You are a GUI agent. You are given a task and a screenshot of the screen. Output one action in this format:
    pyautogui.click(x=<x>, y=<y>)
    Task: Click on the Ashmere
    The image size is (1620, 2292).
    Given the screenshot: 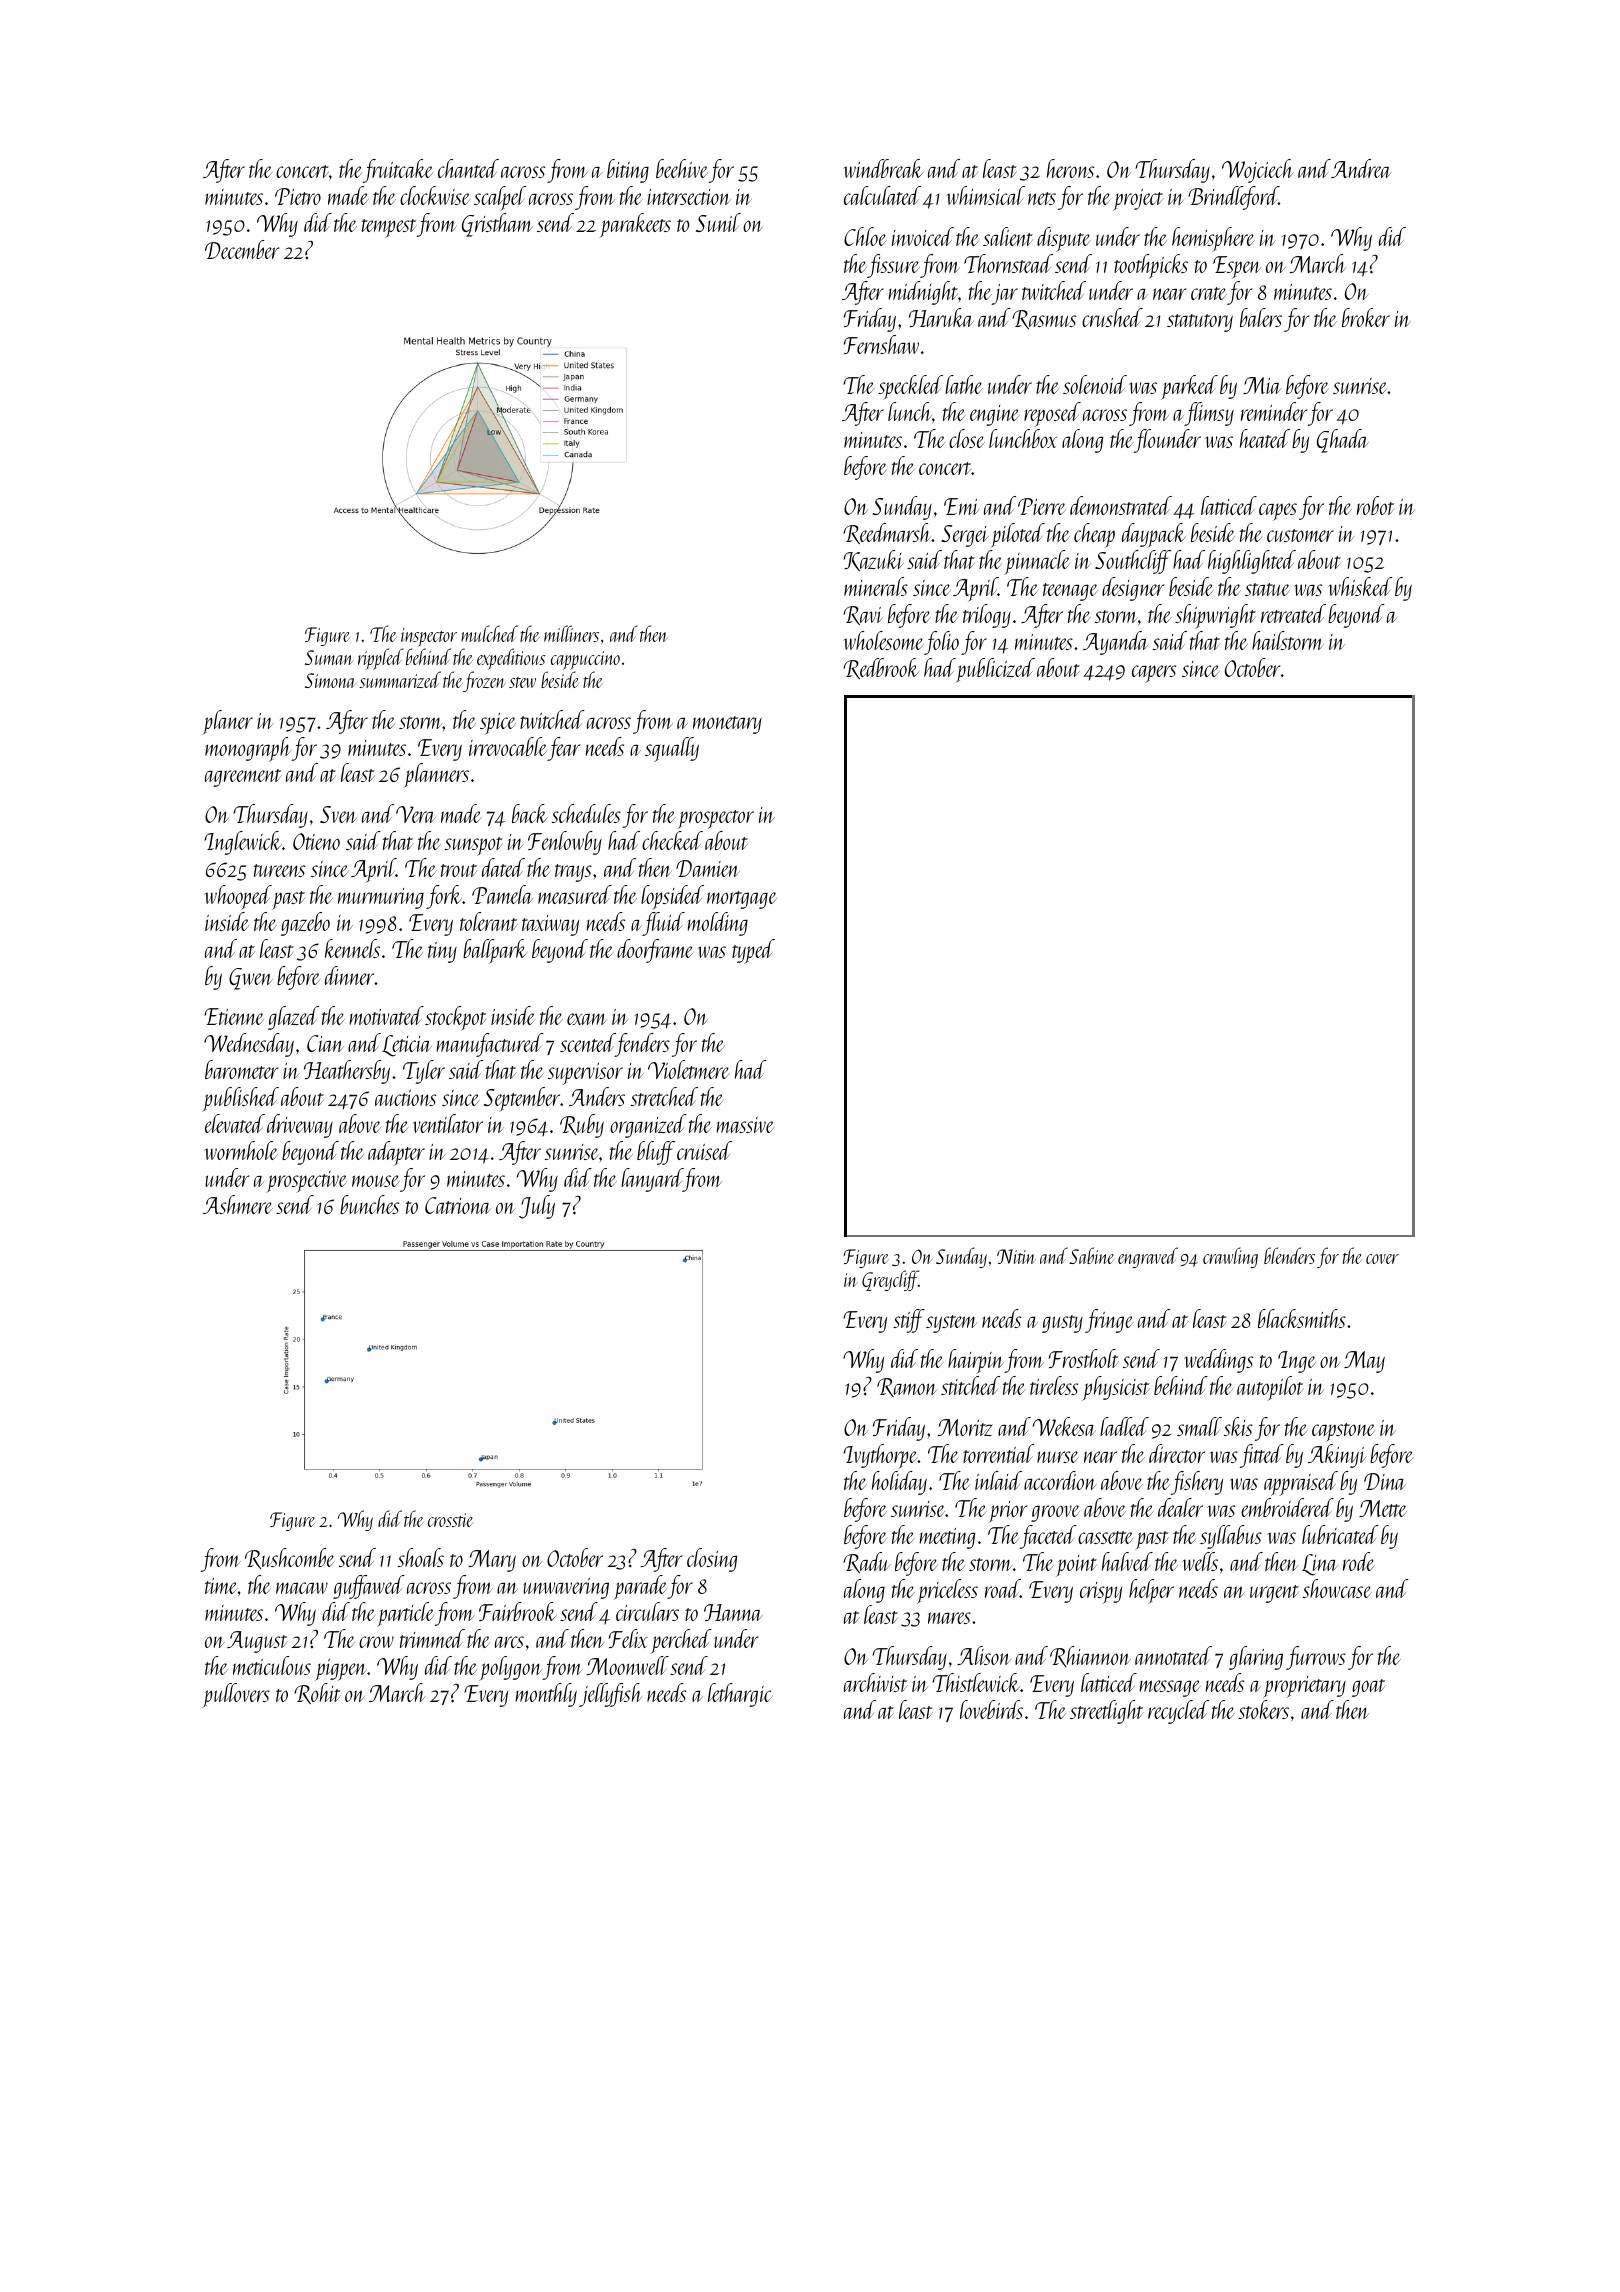 What is the action you would take?
    pyautogui.click(x=238, y=1204)
